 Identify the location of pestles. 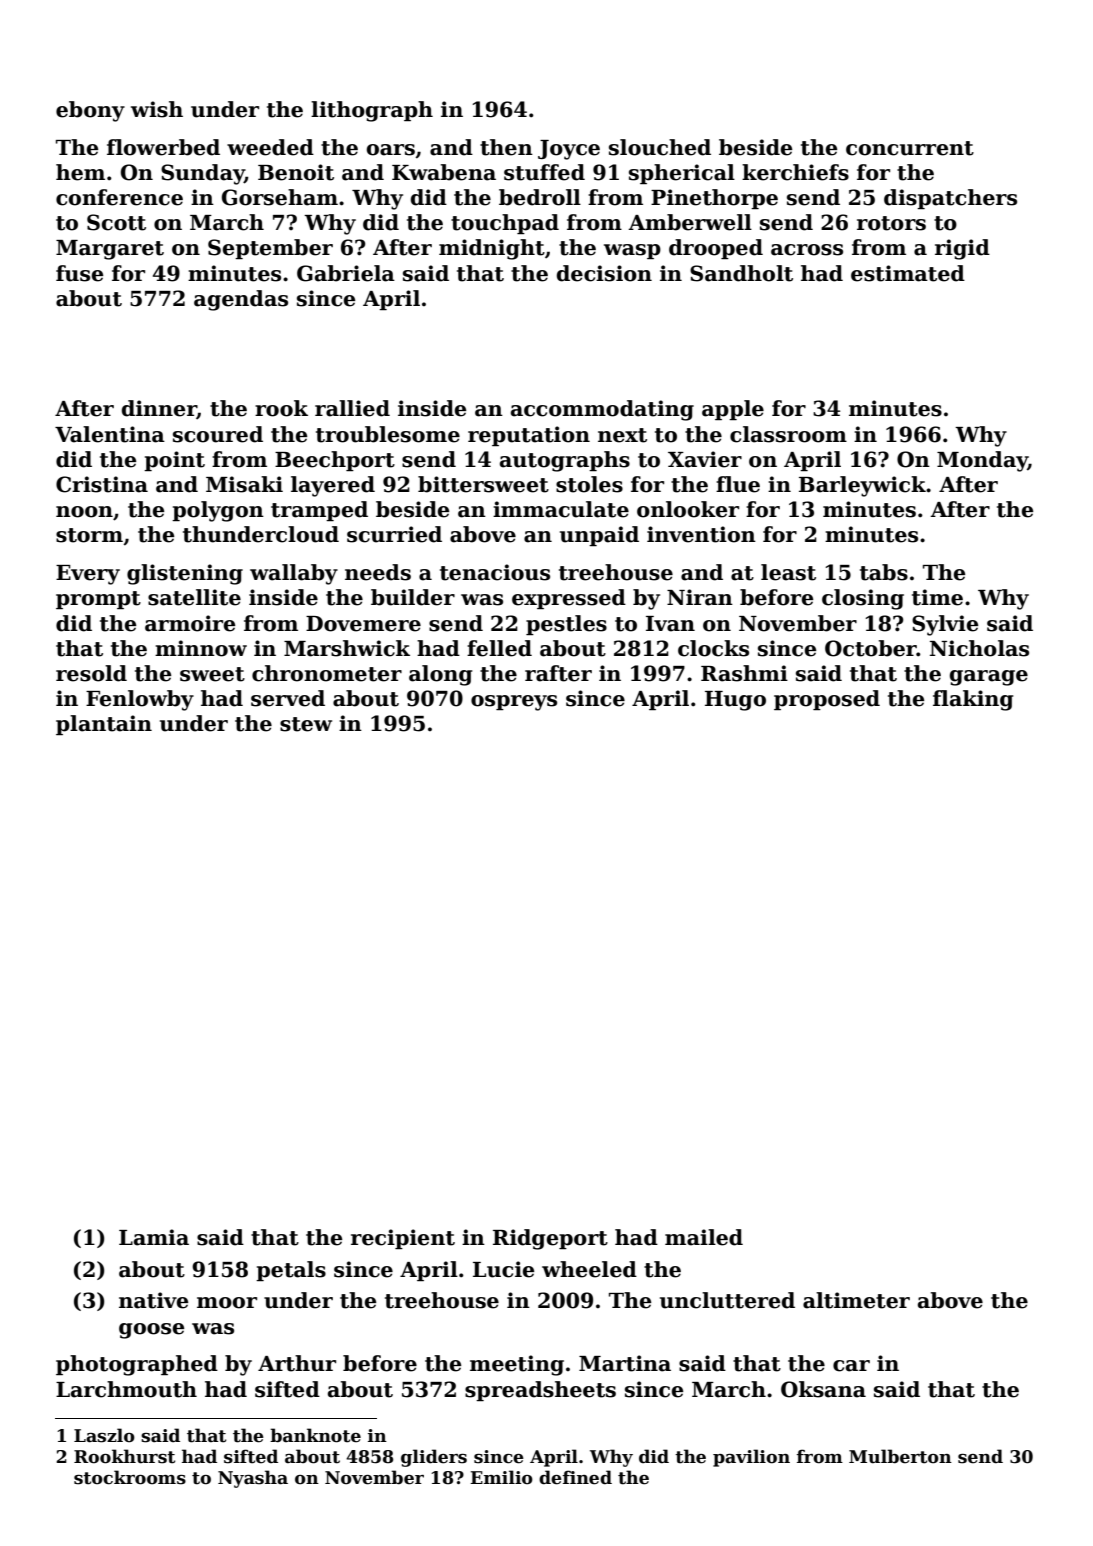
(566, 625).
